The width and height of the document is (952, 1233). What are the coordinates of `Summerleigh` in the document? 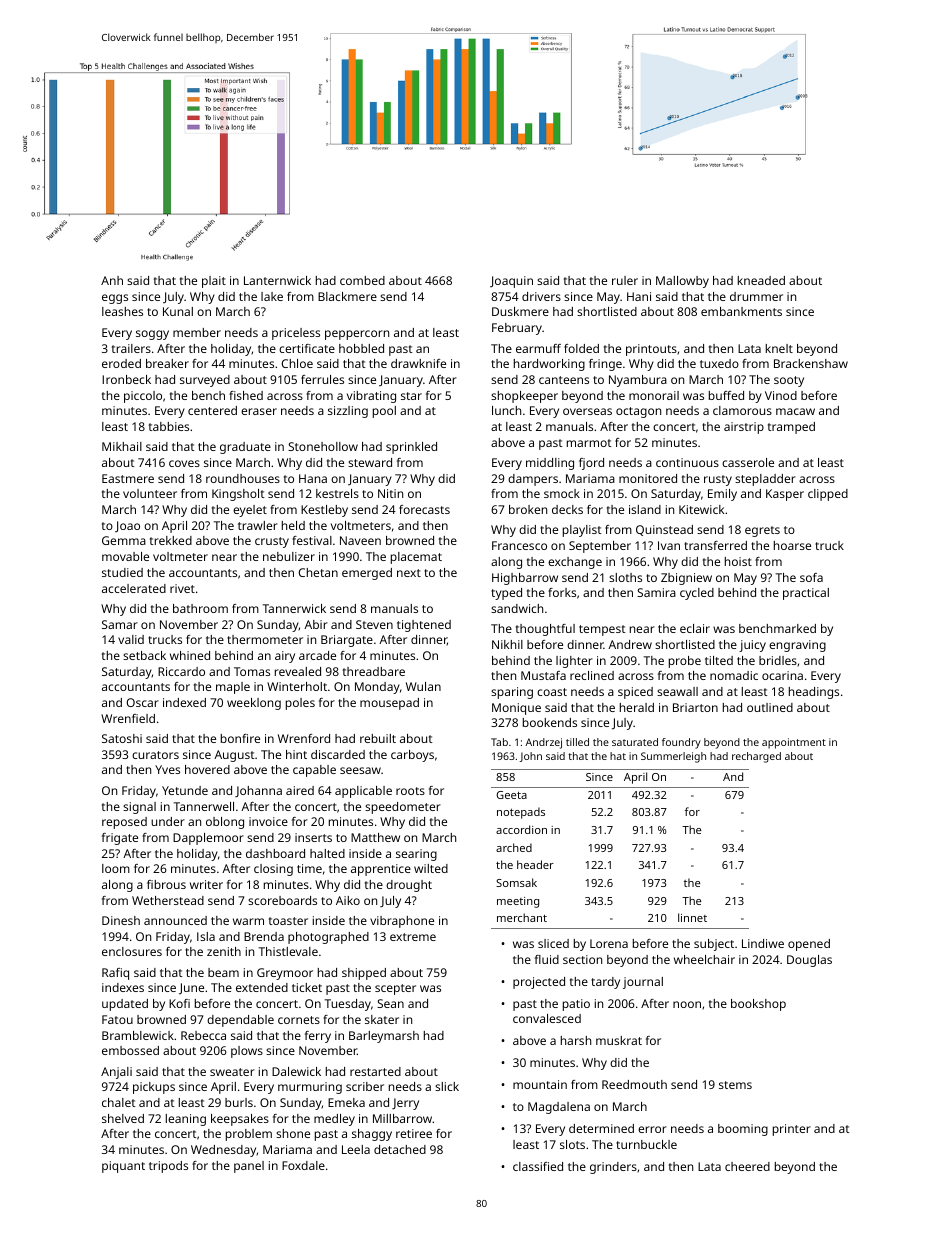 It's located at (673, 757).
